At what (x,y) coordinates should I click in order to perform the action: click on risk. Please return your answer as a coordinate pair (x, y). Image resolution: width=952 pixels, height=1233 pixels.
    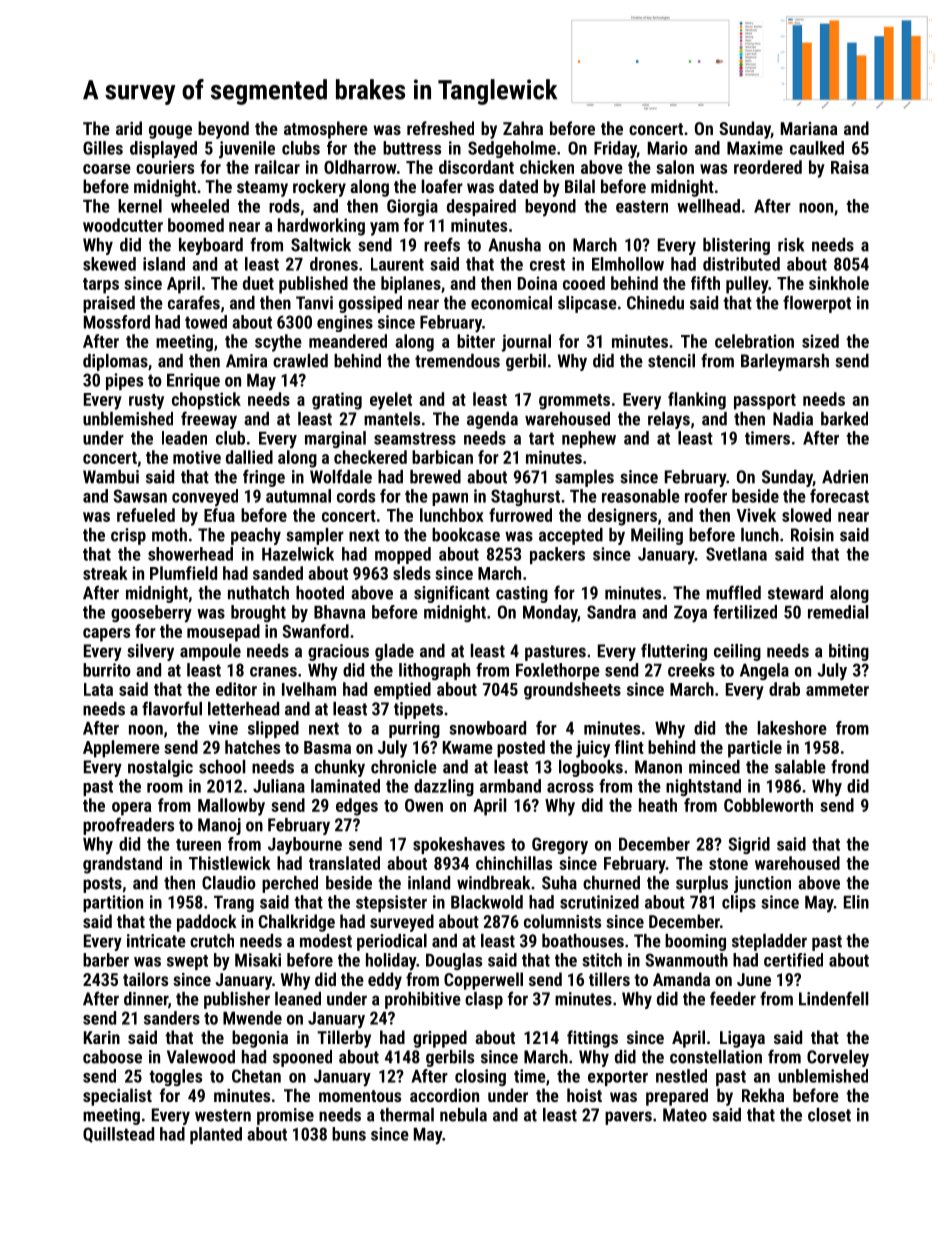
    Looking at the image, I should click on (791, 245).
